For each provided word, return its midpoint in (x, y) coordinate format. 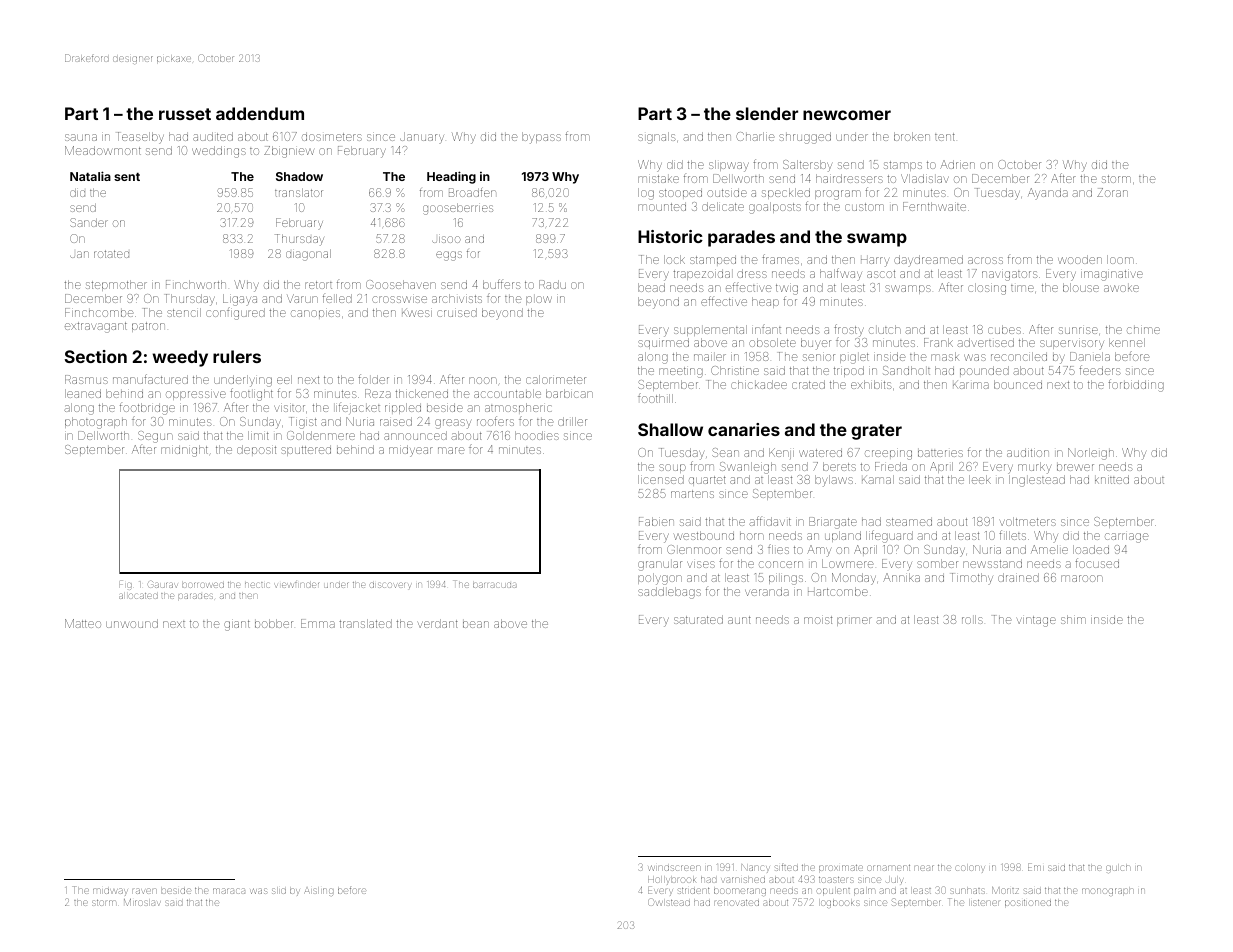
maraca (229, 891)
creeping (888, 455)
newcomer (847, 115)
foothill (655, 398)
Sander (89, 222)
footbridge (147, 409)
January (422, 138)
